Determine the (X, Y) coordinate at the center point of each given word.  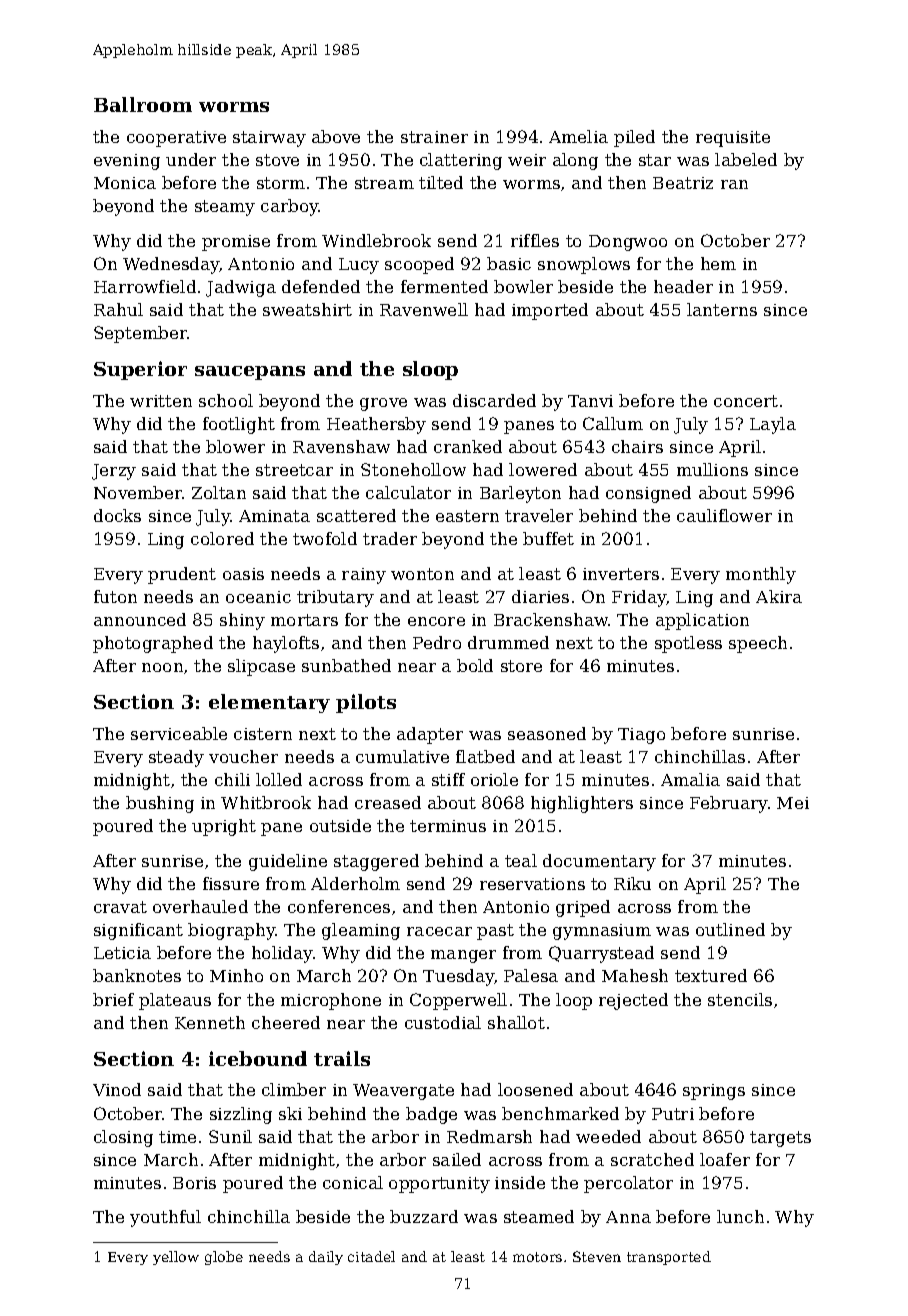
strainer (434, 137)
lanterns (722, 309)
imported (550, 311)
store (521, 666)
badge (431, 1115)
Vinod (117, 1089)
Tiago (641, 736)
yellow (176, 1258)
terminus (448, 826)
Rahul (118, 309)
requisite (733, 139)
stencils (740, 999)
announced (140, 619)
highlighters (582, 804)
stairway (269, 139)
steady (176, 758)
